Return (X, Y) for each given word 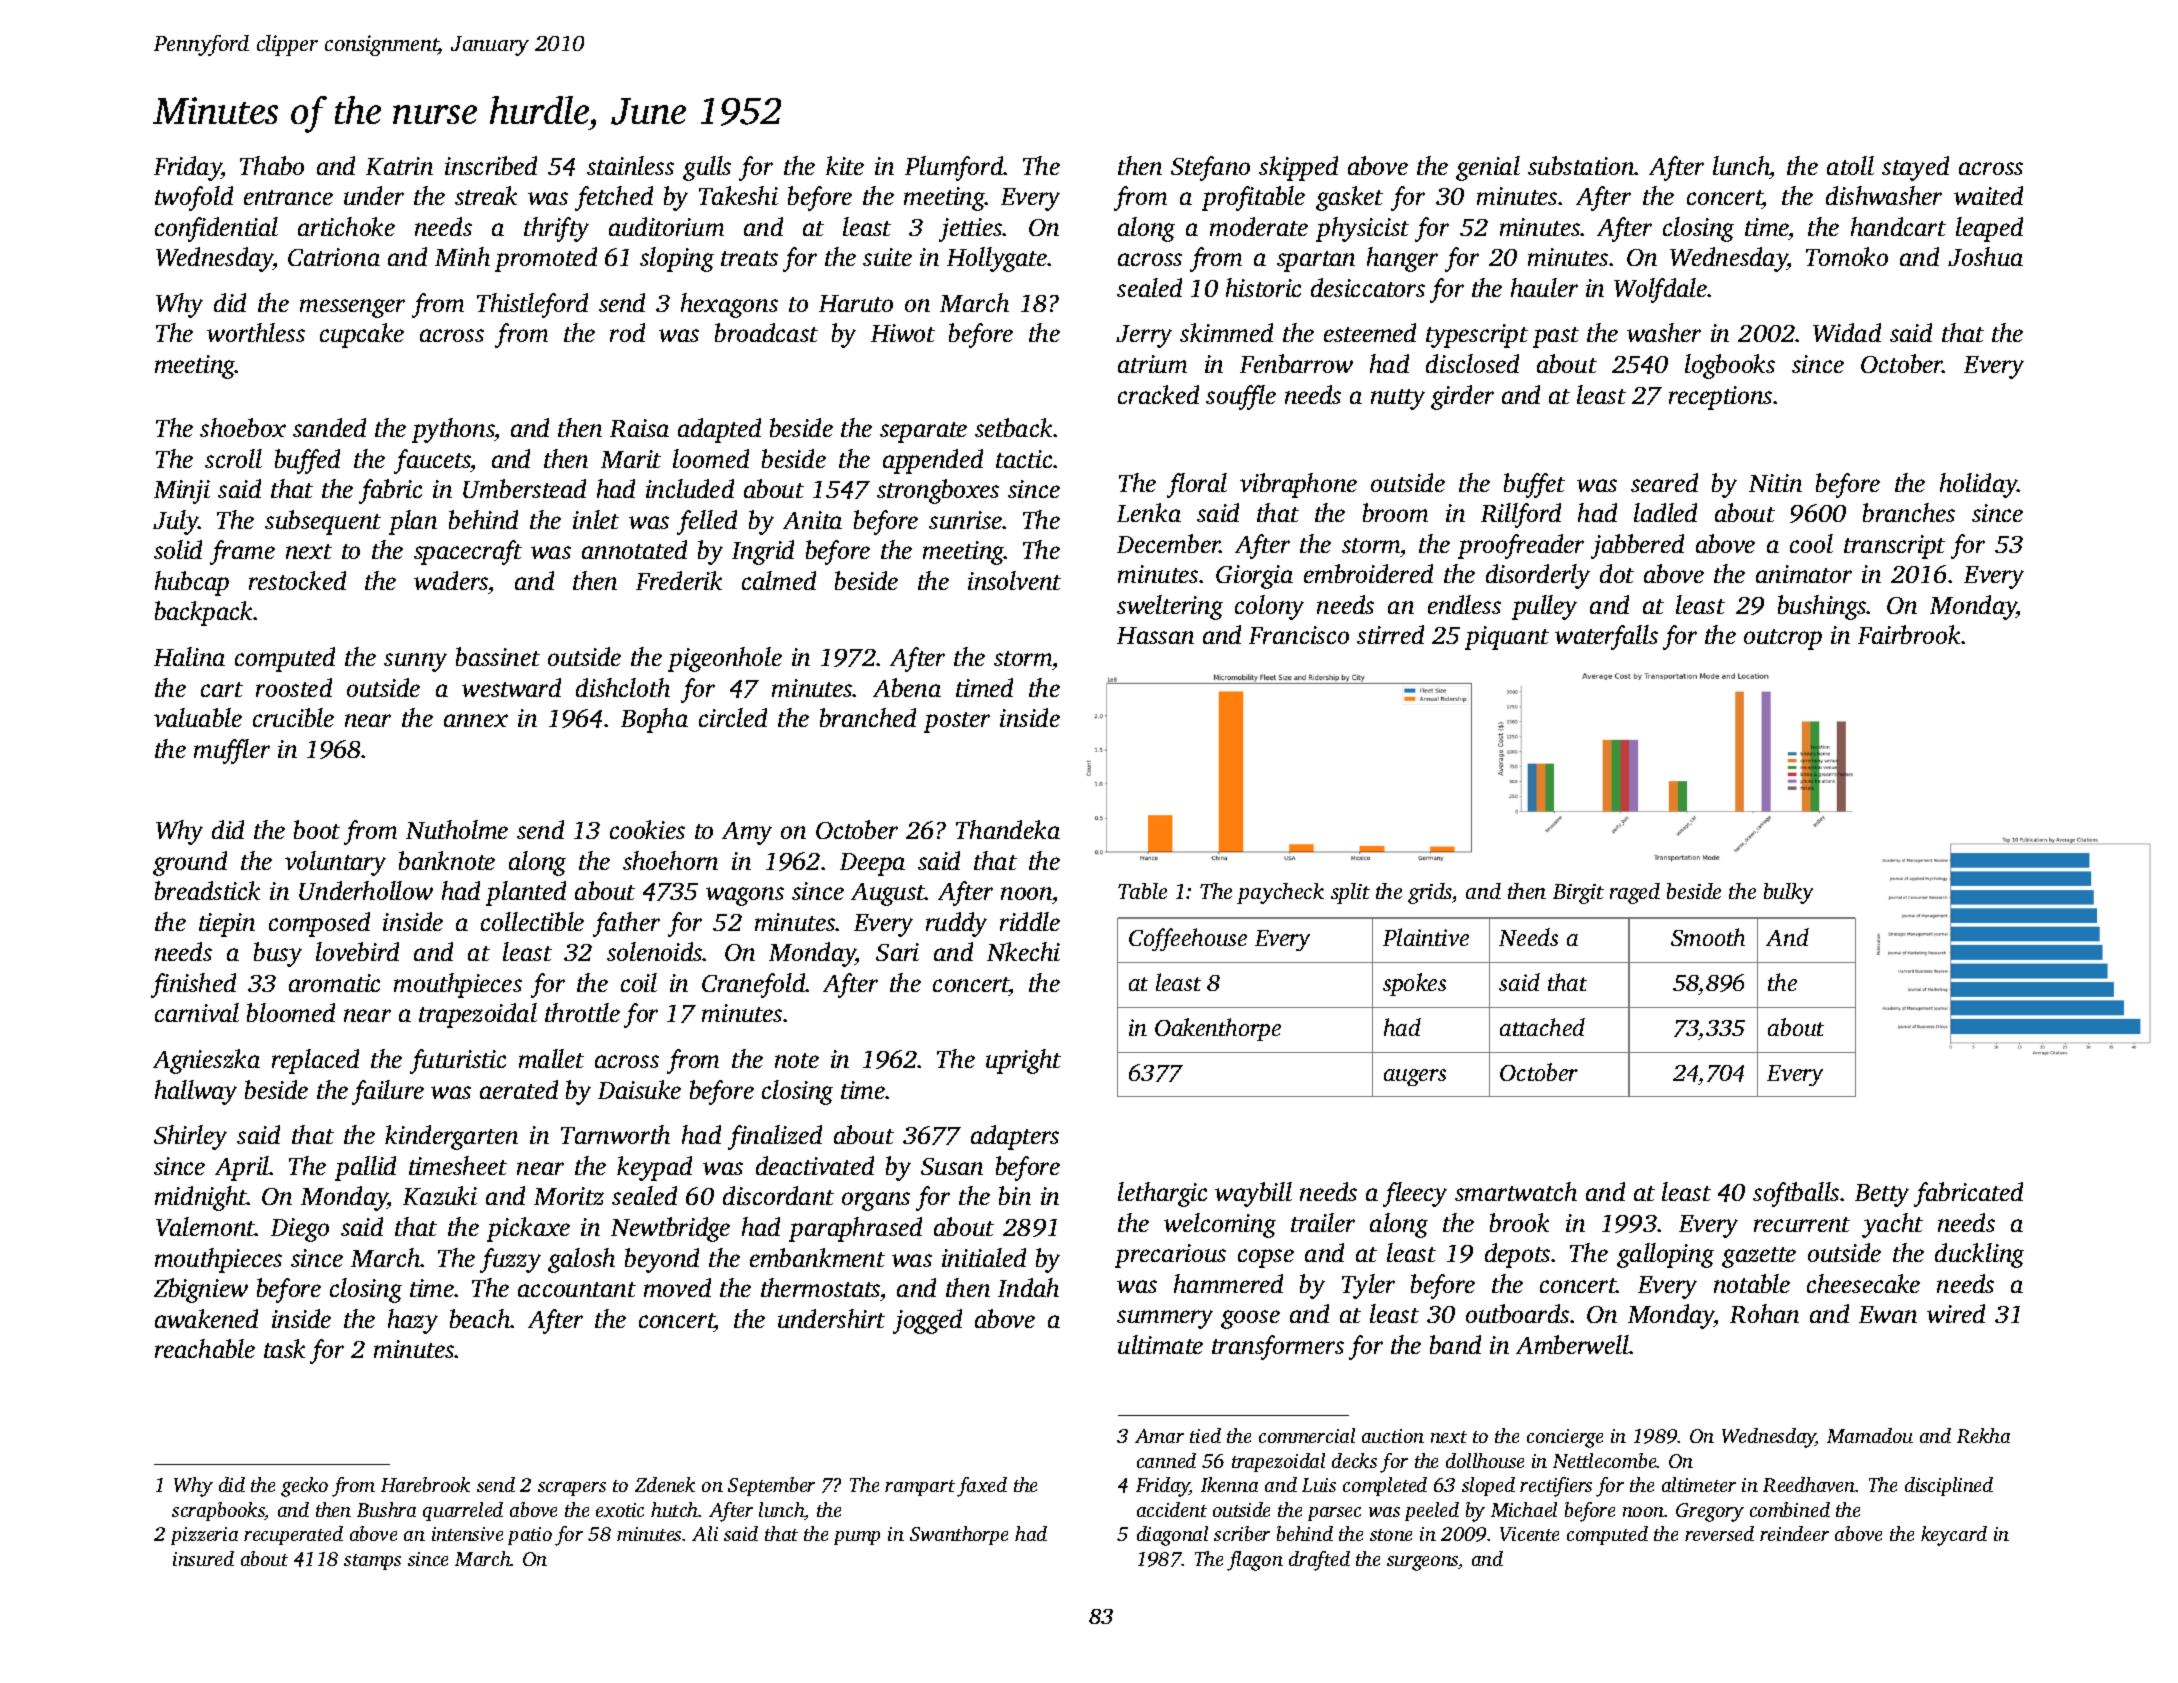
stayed (1915, 168)
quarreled (463, 1511)
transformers (1278, 1347)
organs (876, 1201)
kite (845, 165)
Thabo (272, 165)
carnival (197, 1012)
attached (1542, 1027)
